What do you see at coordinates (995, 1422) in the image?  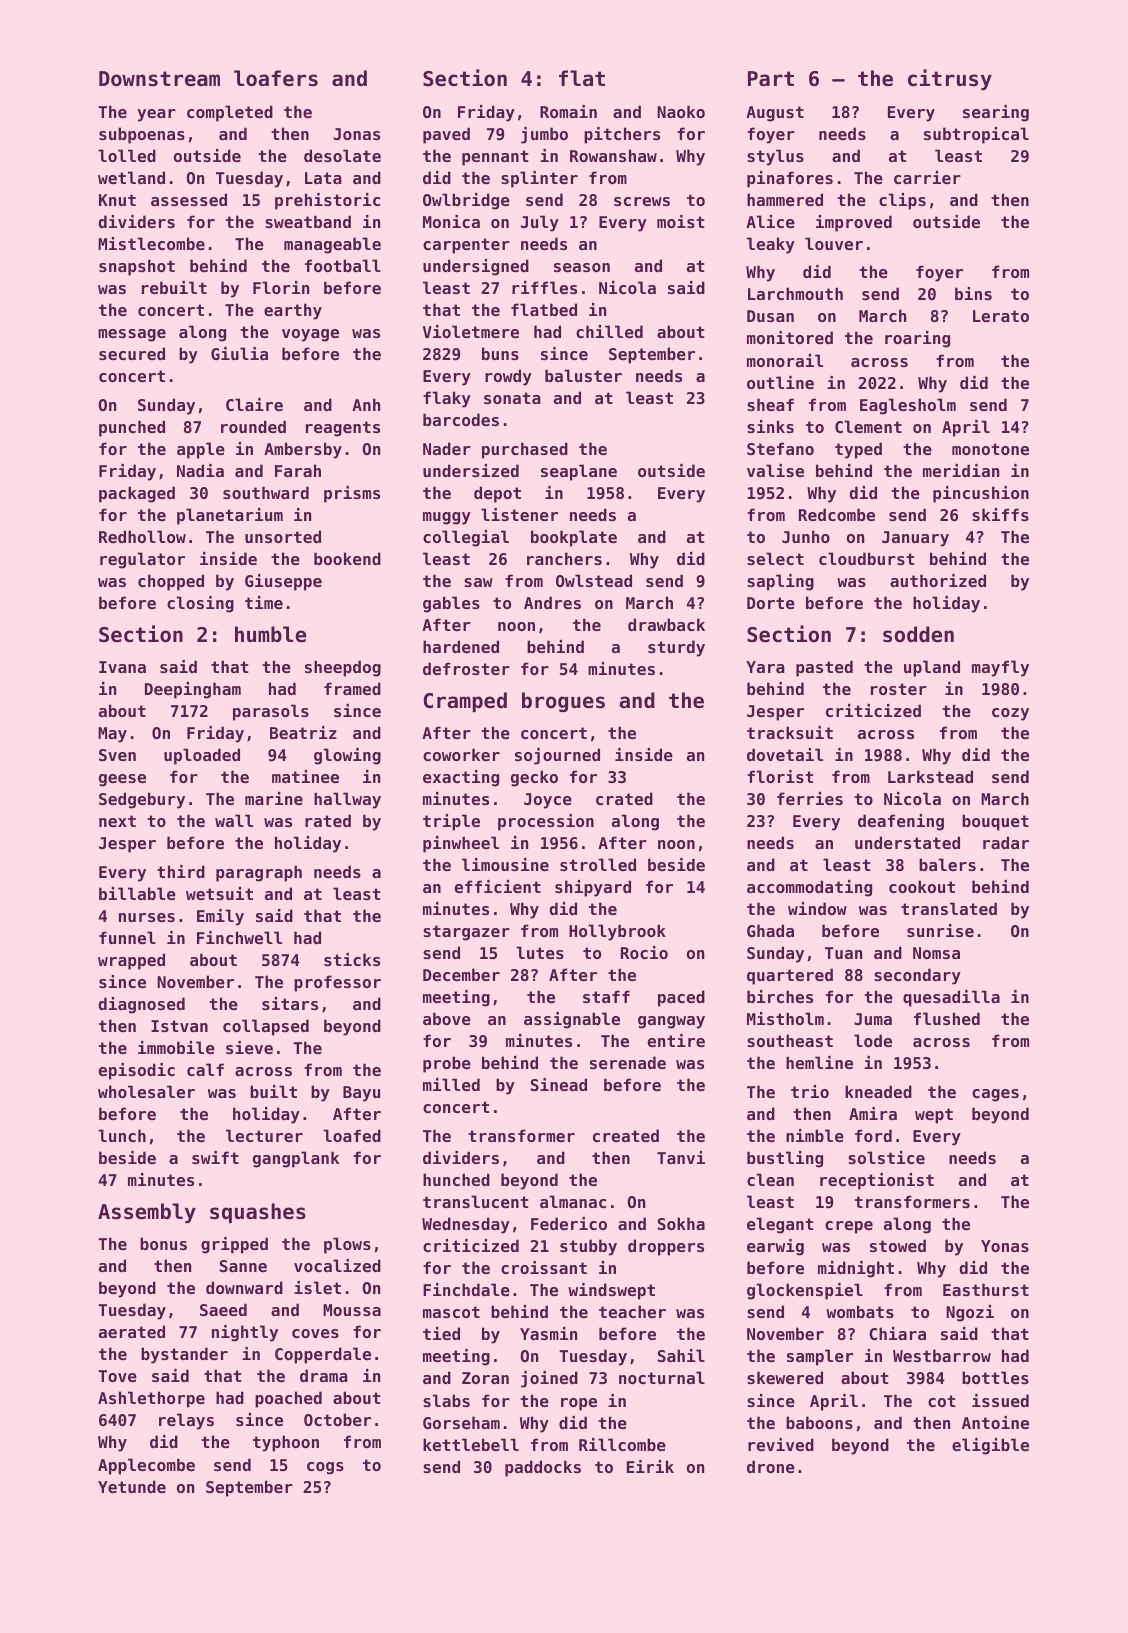 I see `Antoine` at bounding box center [995, 1422].
